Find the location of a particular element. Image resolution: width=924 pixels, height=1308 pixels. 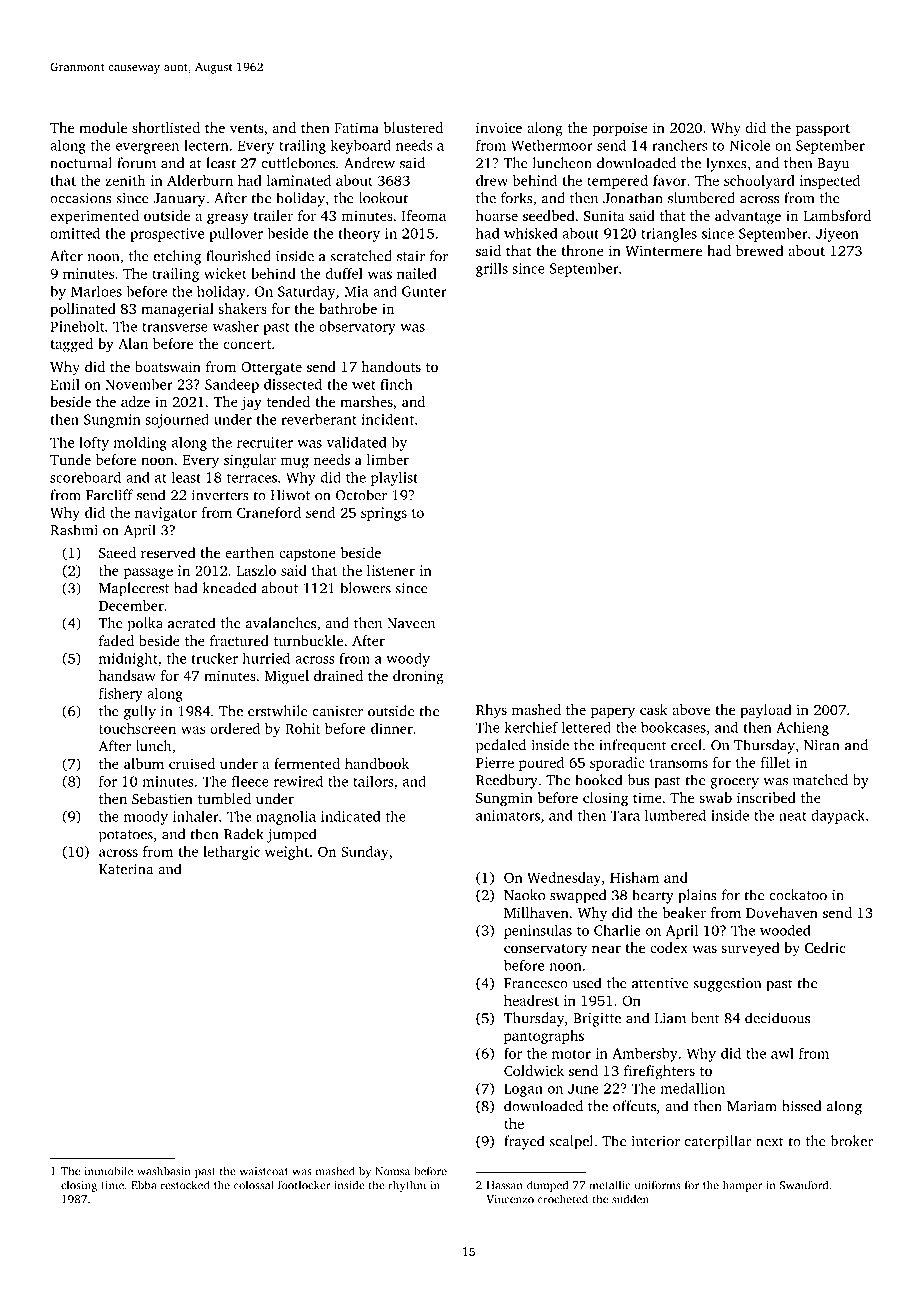

animators is located at coordinates (508, 815).
